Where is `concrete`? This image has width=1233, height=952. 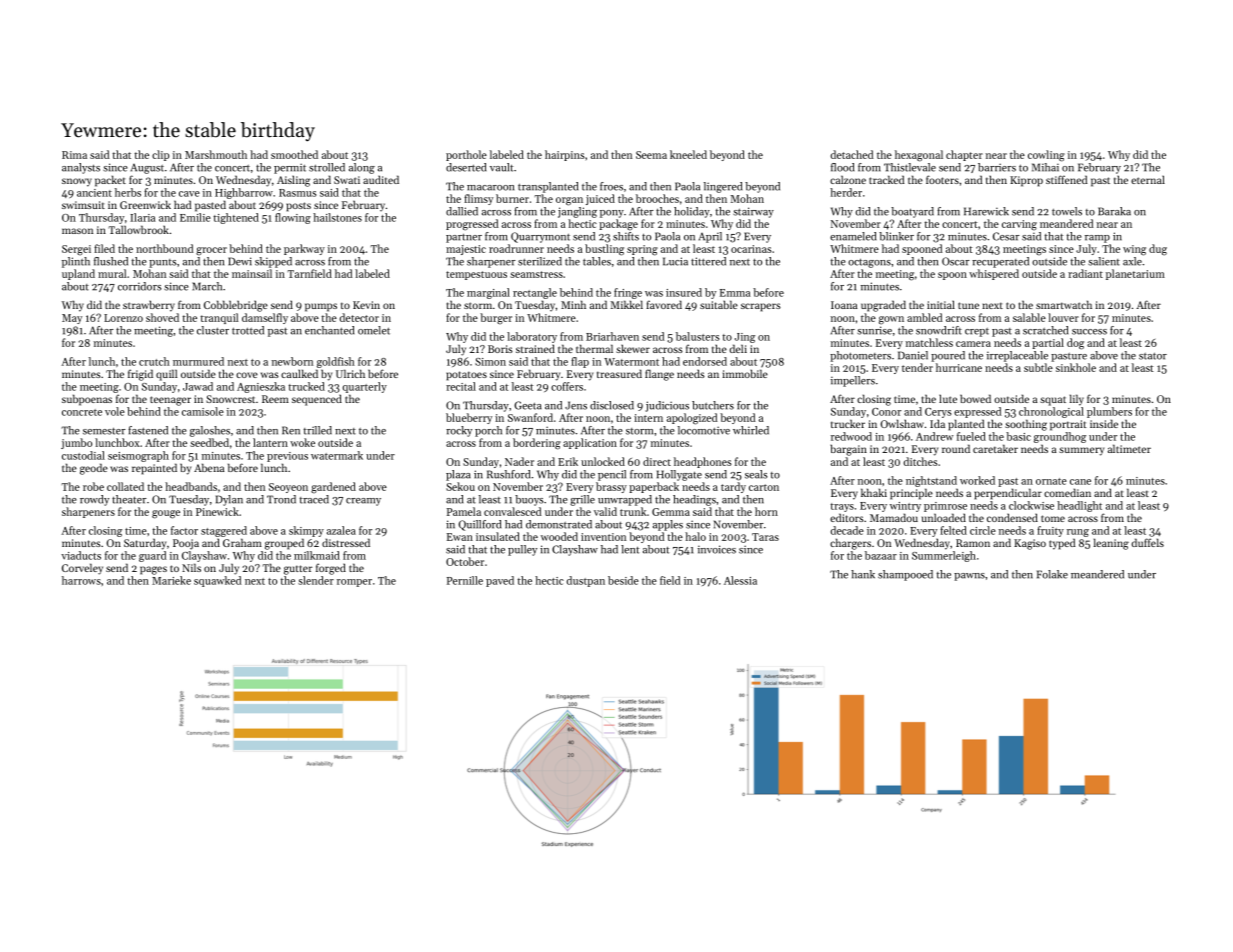 concrete is located at coordinates (82, 412).
